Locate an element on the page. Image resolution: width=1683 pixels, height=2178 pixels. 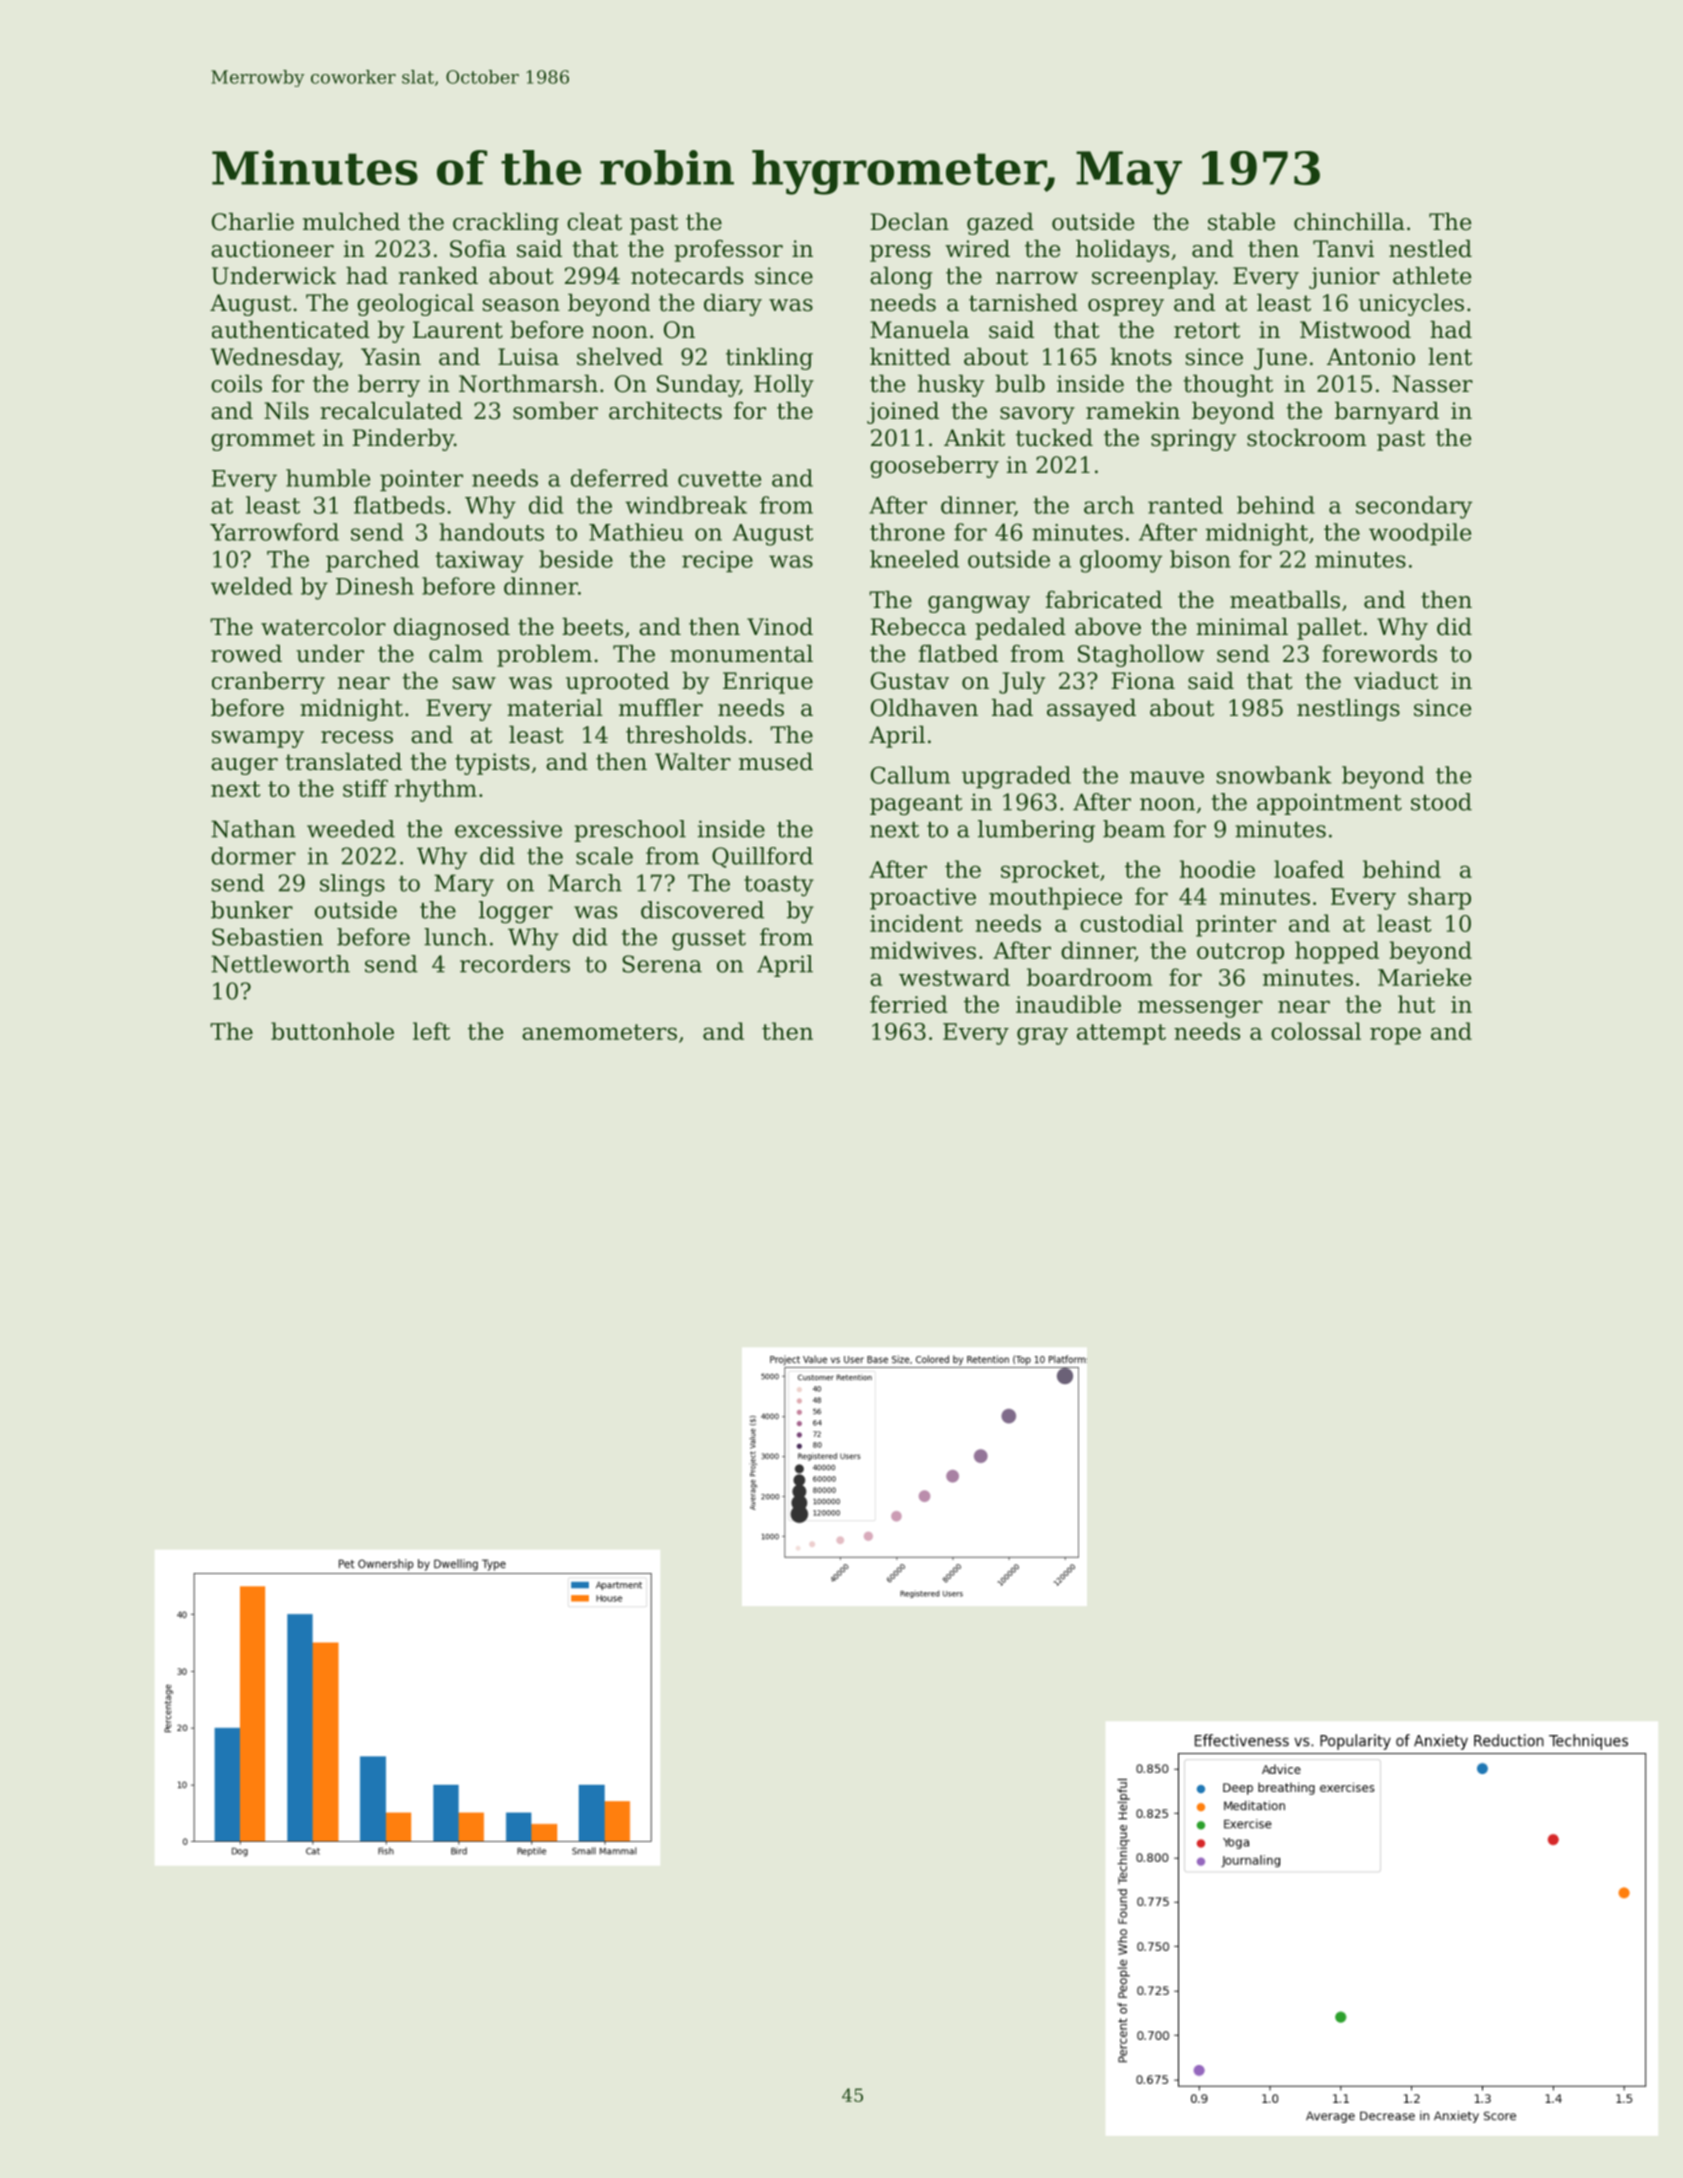
tarnished is located at coordinates (1023, 303).
